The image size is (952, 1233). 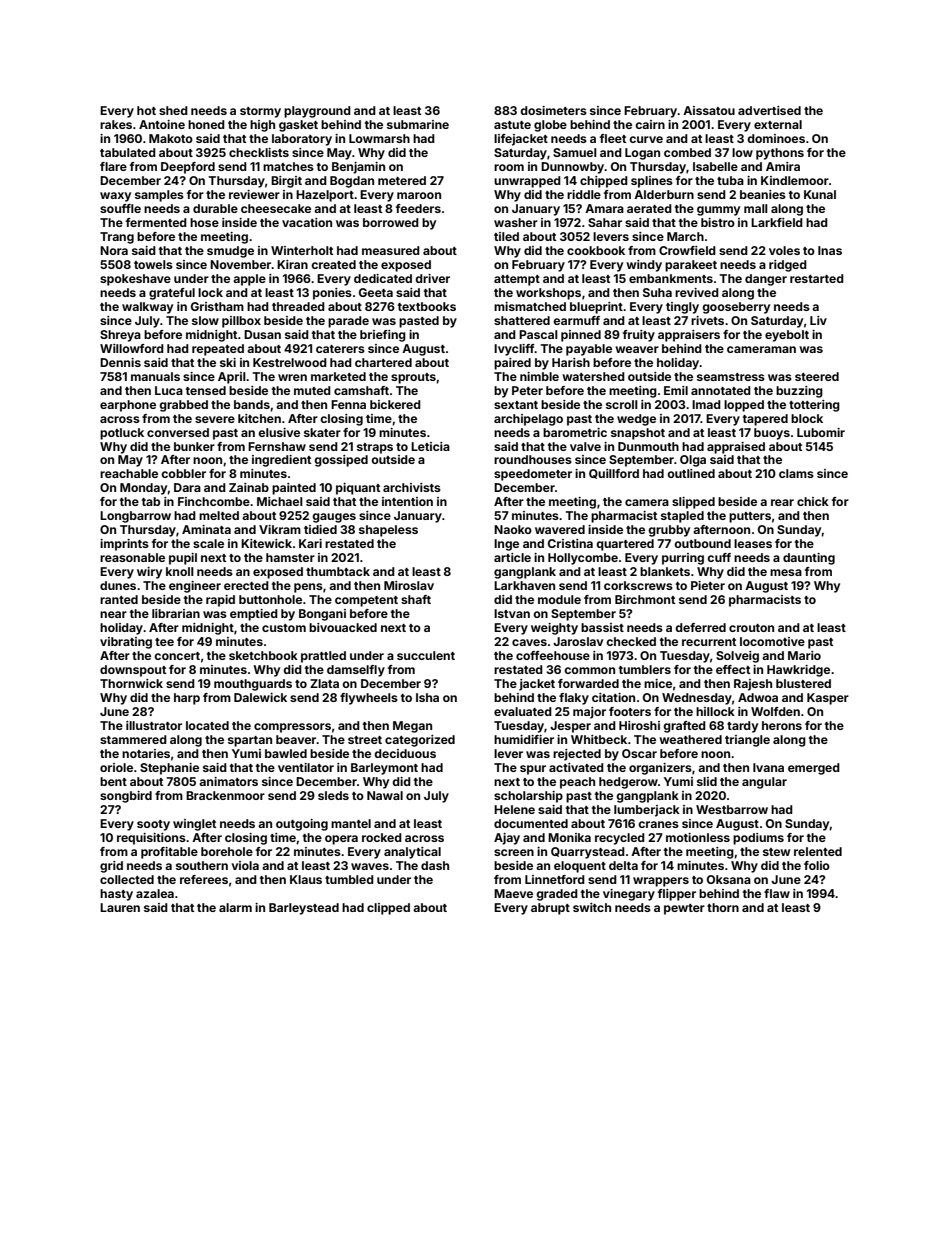 What do you see at coordinates (731, 377) in the screenshot?
I see `seamstress` at bounding box center [731, 377].
